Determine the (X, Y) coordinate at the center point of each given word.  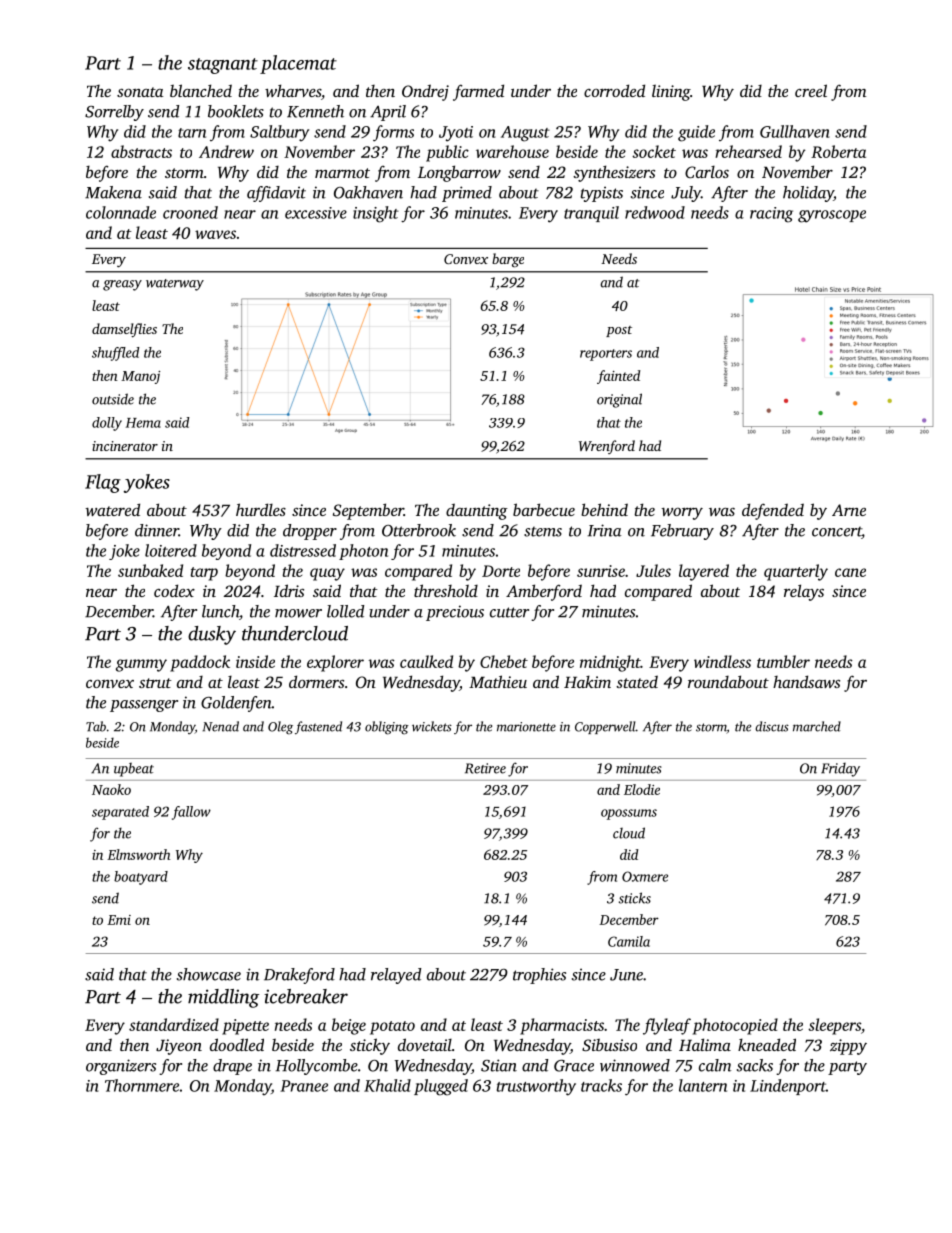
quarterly (796, 572)
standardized (174, 1024)
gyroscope (832, 216)
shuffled (116, 354)
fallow (191, 813)
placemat (298, 64)
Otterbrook (419, 530)
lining (671, 92)
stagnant (223, 66)
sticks (635, 898)
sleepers (834, 1026)
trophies (539, 976)
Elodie (642, 789)
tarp (204, 574)
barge (508, 260)
